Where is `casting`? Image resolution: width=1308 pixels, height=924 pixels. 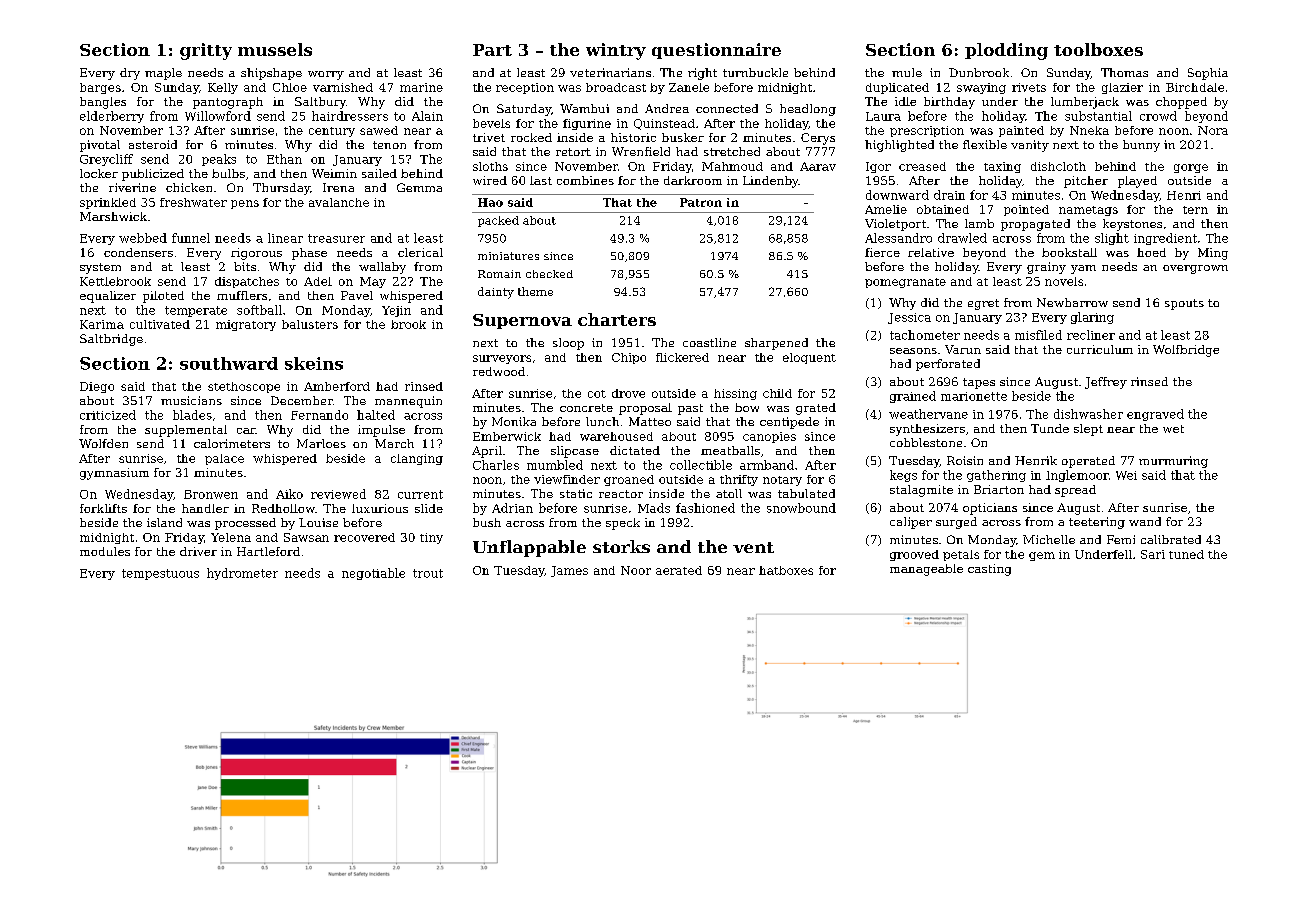 casting is located at coordinates (989, 570).
